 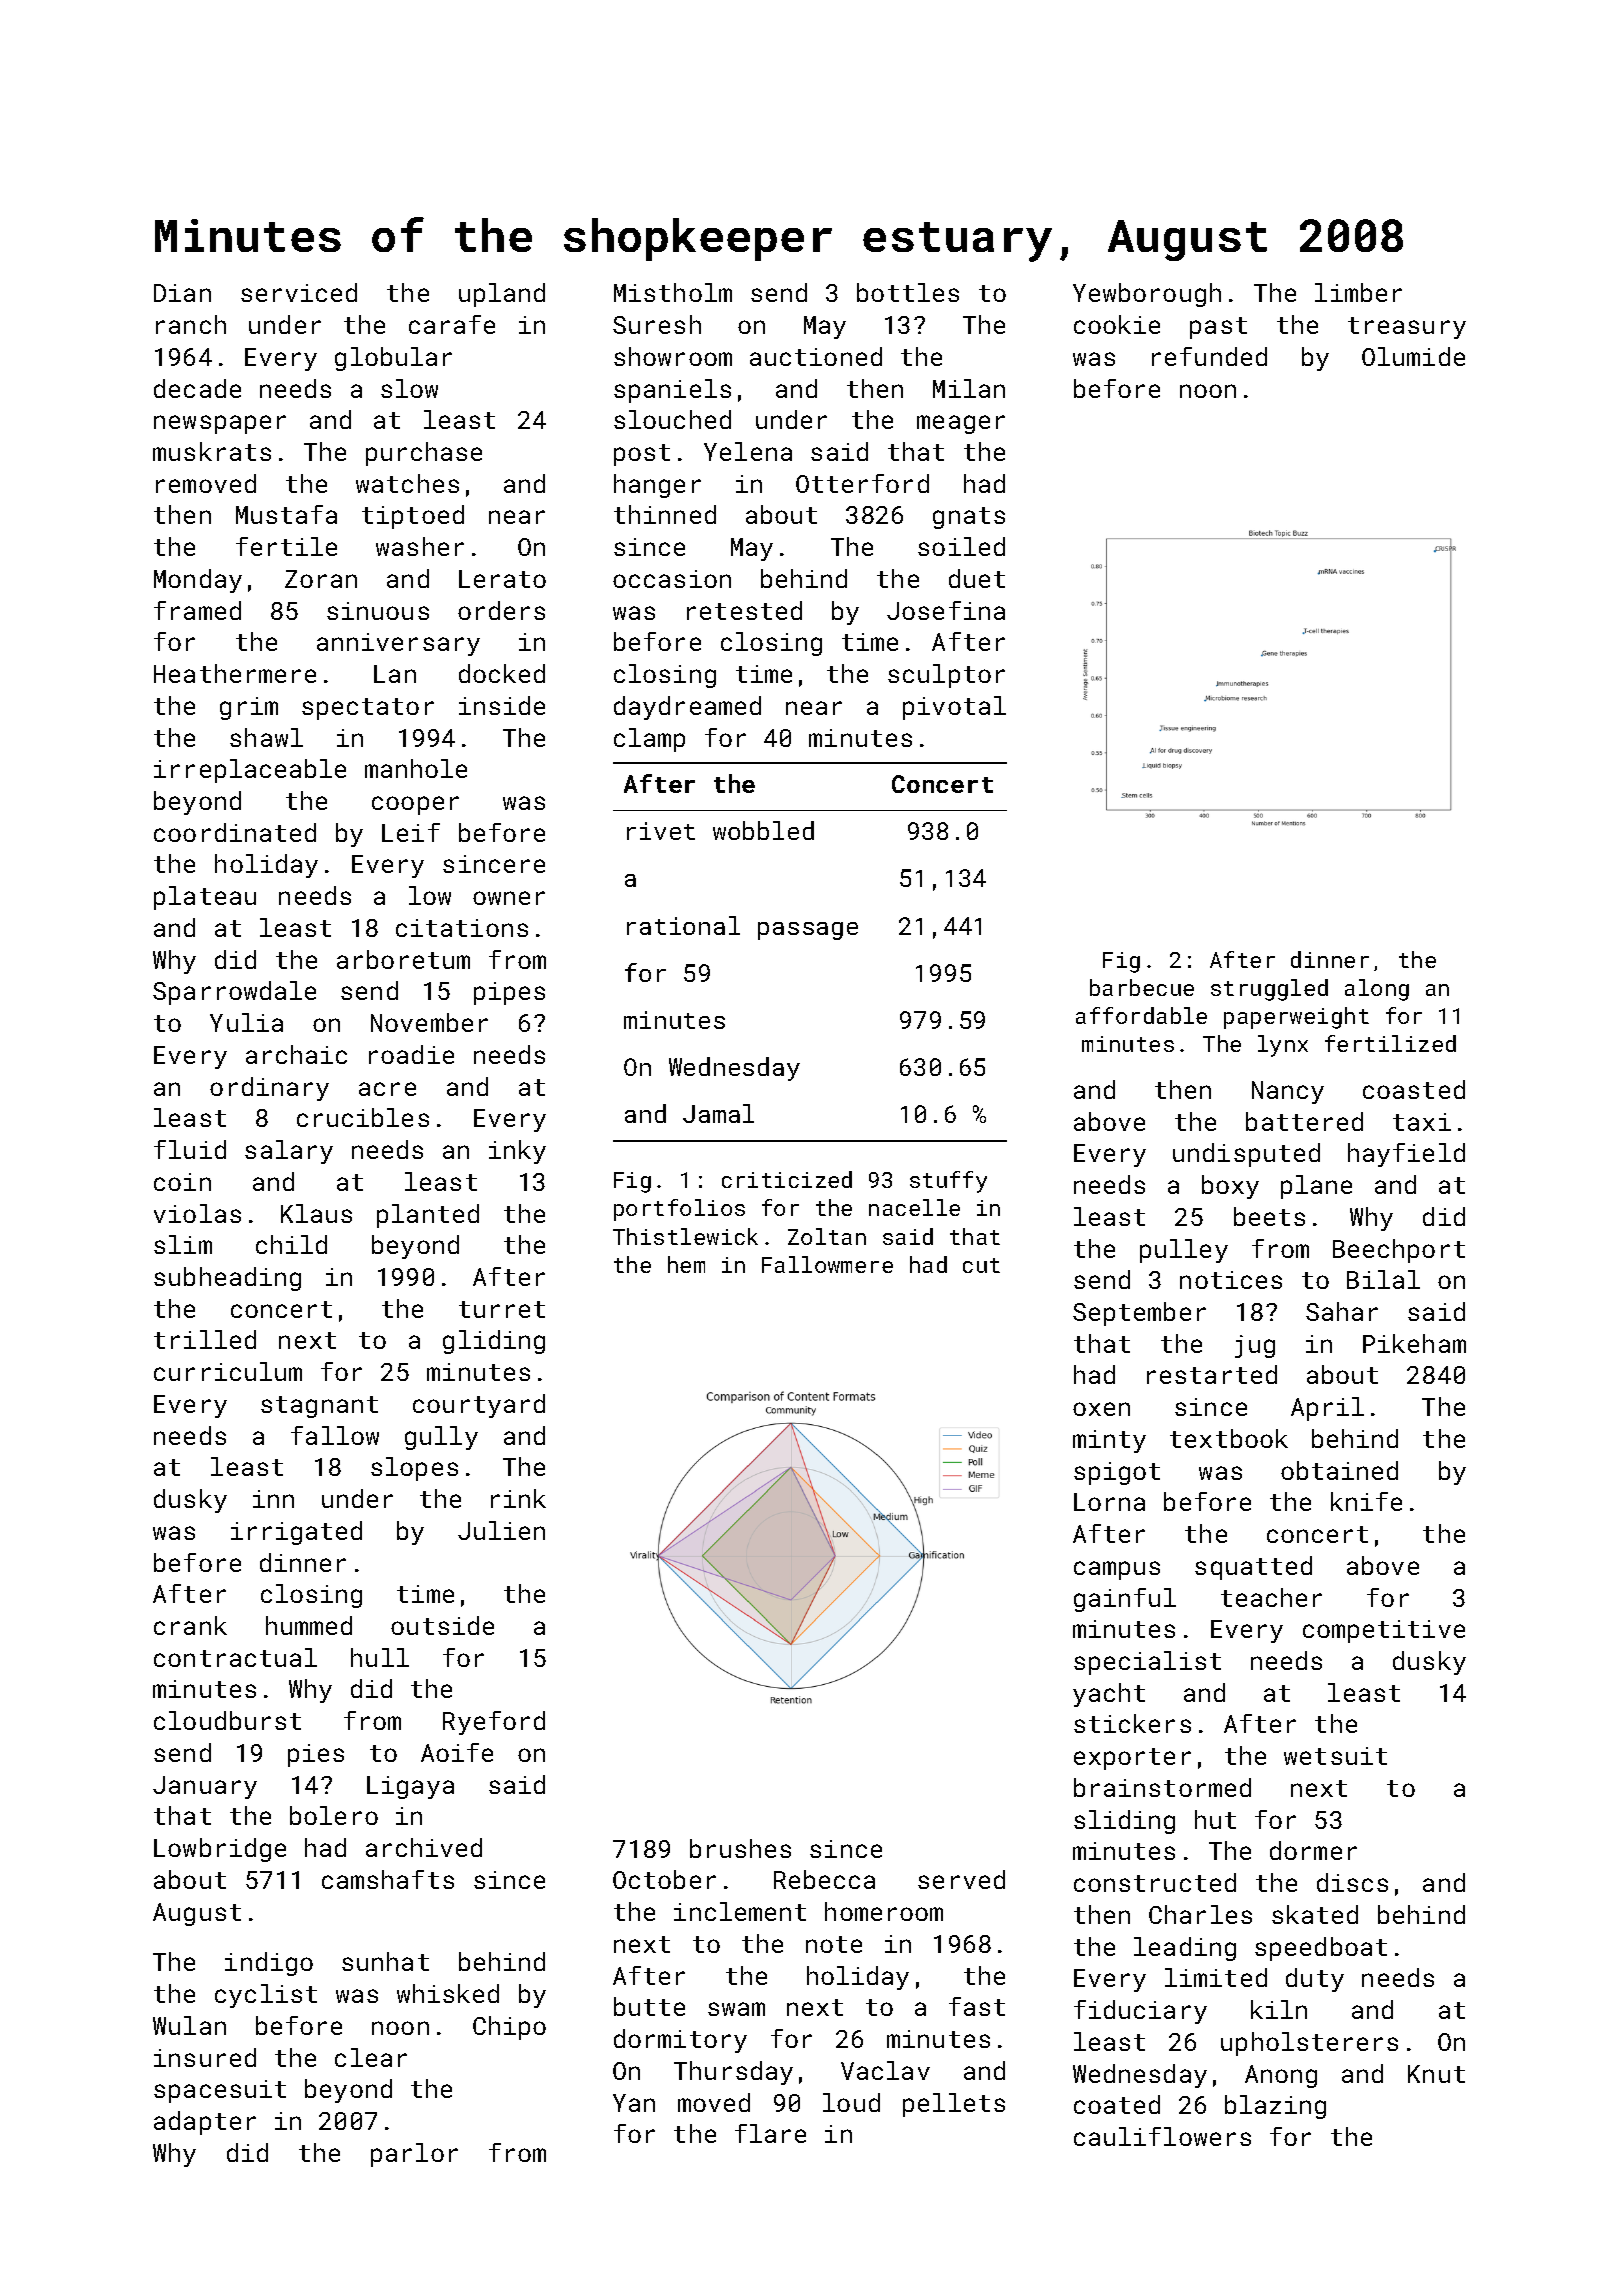 What do you see at coordinates (946, 676) in the page?
I see `sculptor` at bounding box center [946, 676].
